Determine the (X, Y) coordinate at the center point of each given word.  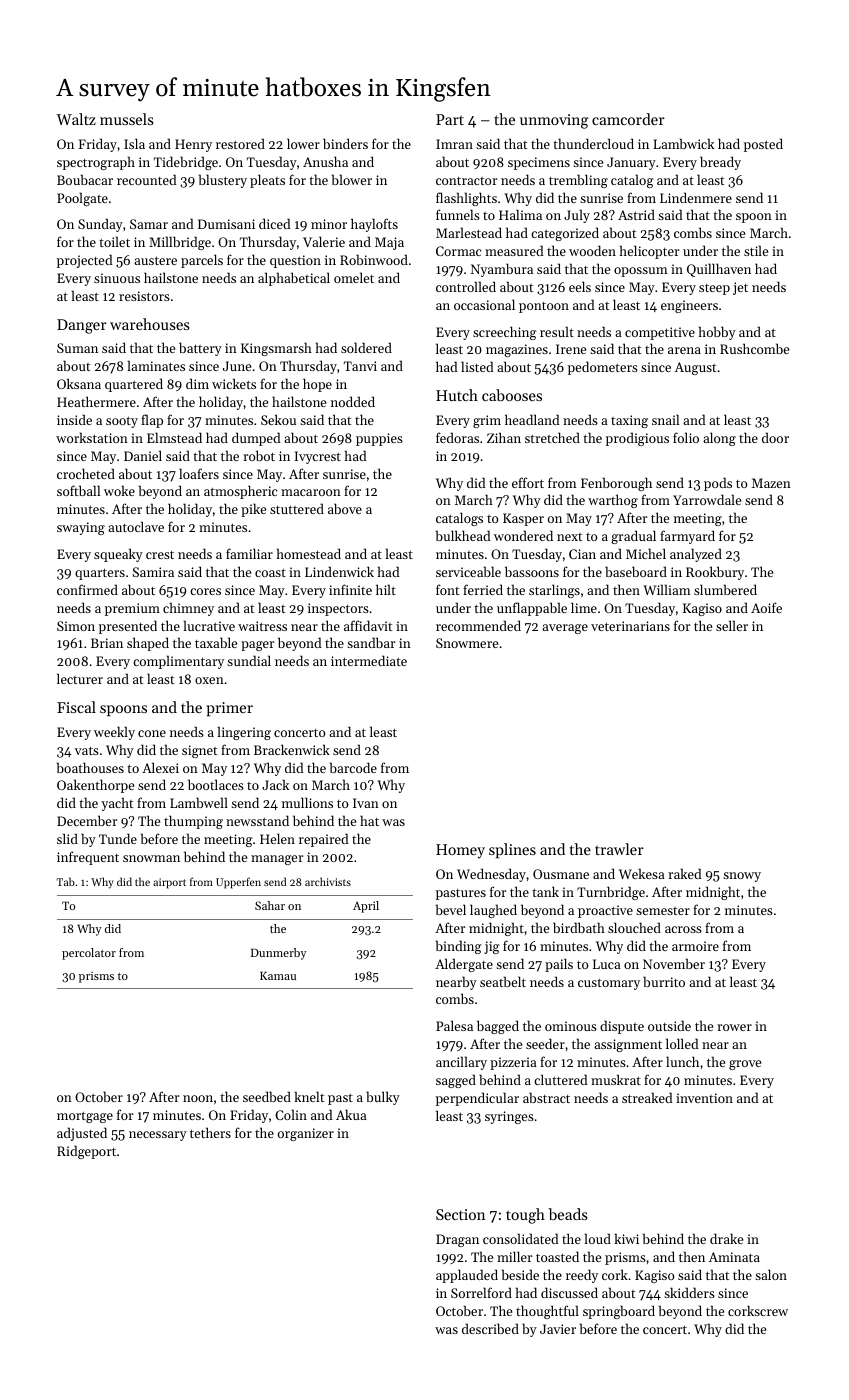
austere (155, 260)
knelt (309, 1096)
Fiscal (76, 707)
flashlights (466, 199)
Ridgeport (86, 1152)
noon (198, 1098)
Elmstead (174, 437)
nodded (353, 401)
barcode (353, 767)
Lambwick (683, 143)
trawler (619, 849)
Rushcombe (754, 348)
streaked (647, 1097)
